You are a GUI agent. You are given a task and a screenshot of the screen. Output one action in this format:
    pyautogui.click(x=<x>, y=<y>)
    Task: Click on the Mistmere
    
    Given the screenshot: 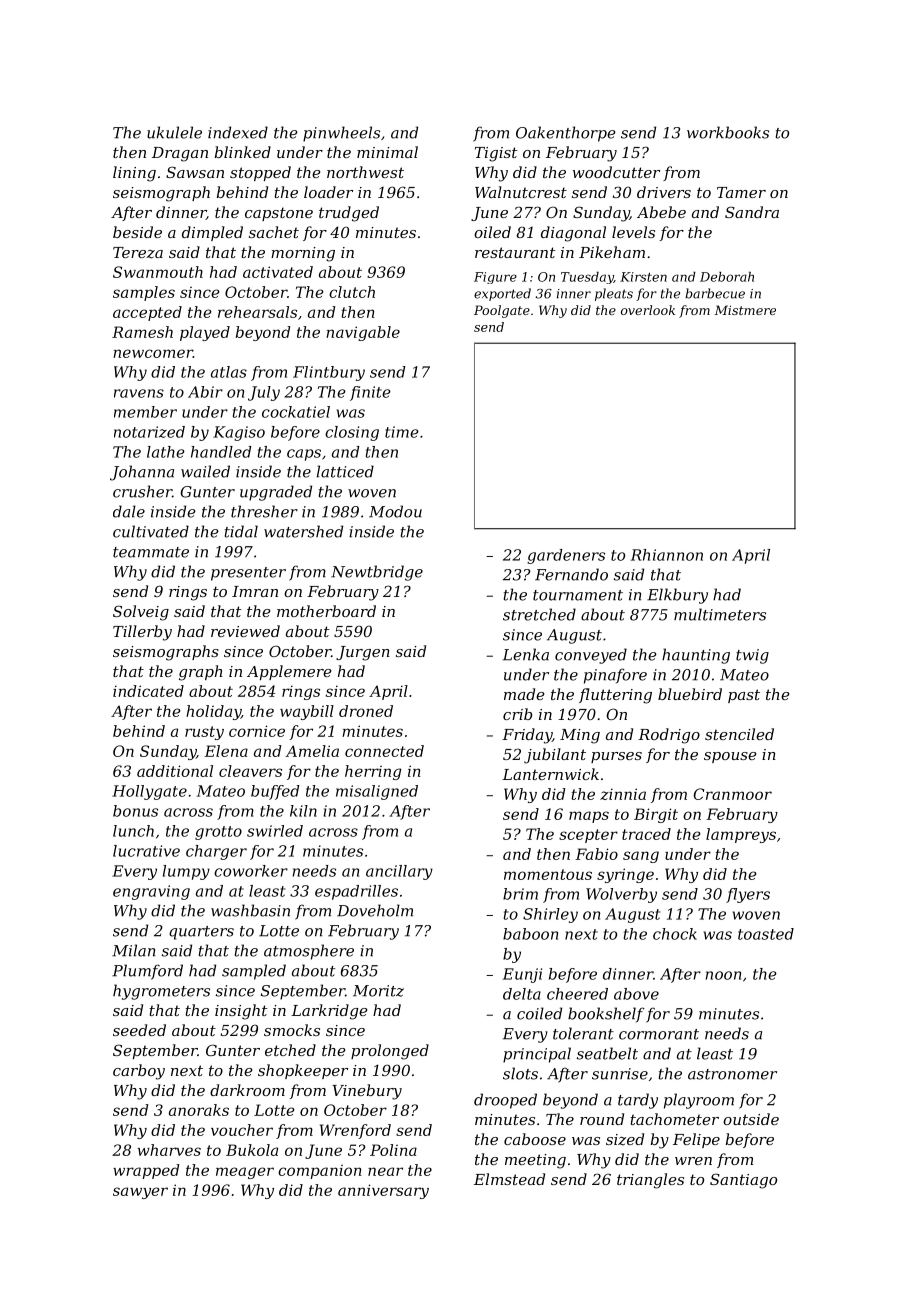 What is the action you would take?
    pyautogui.click(x=745, y=310)
